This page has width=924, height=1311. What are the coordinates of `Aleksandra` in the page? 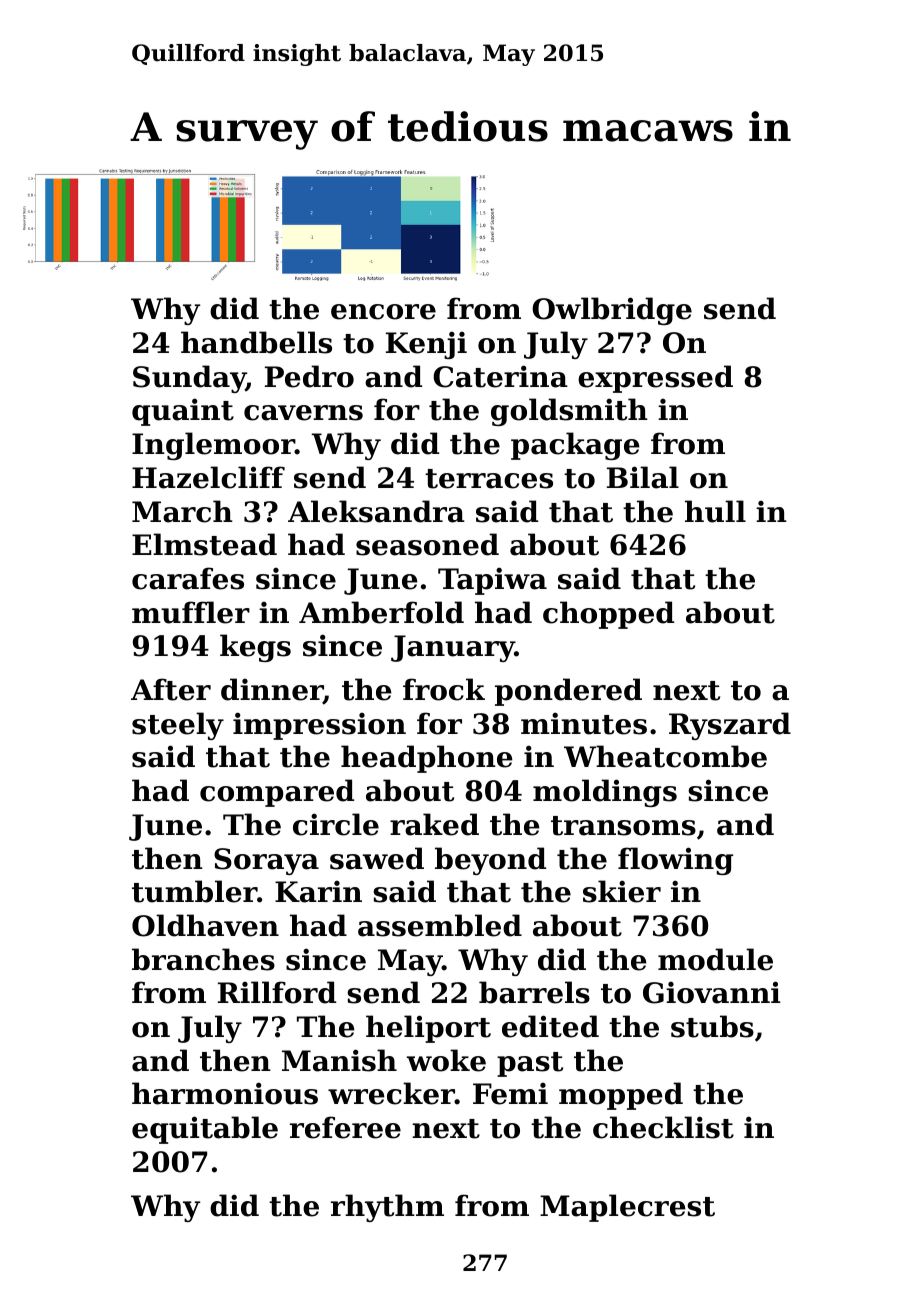 It's located at (376, 511).
